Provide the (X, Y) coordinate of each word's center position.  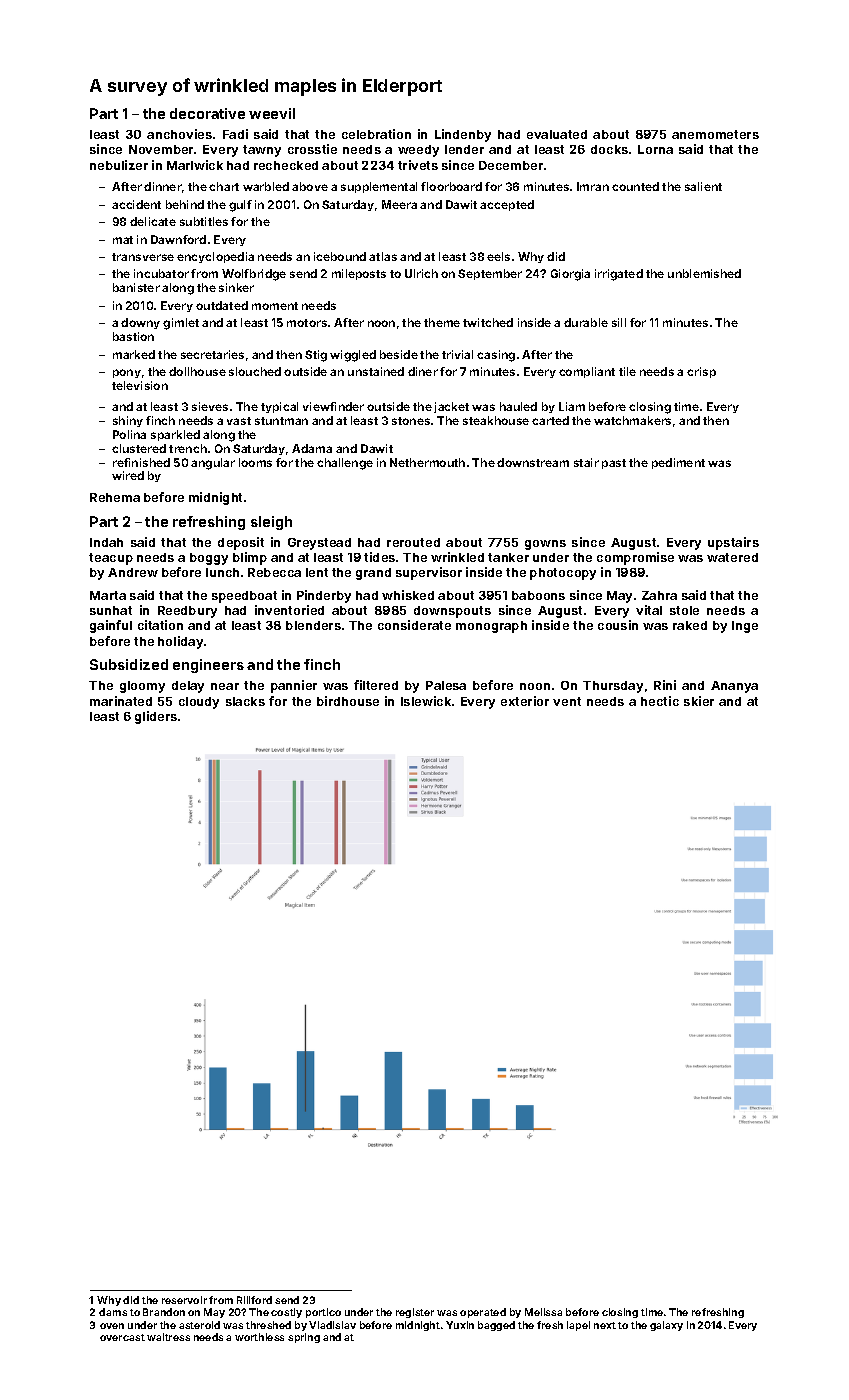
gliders (156, 717)
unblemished (704, 273)
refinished (141, 462)
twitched (488, 322)
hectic (660, 701)
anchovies (179, 134)
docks (609, 149)
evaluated (557, 134)
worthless (259, 1337)
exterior (525, 701)
